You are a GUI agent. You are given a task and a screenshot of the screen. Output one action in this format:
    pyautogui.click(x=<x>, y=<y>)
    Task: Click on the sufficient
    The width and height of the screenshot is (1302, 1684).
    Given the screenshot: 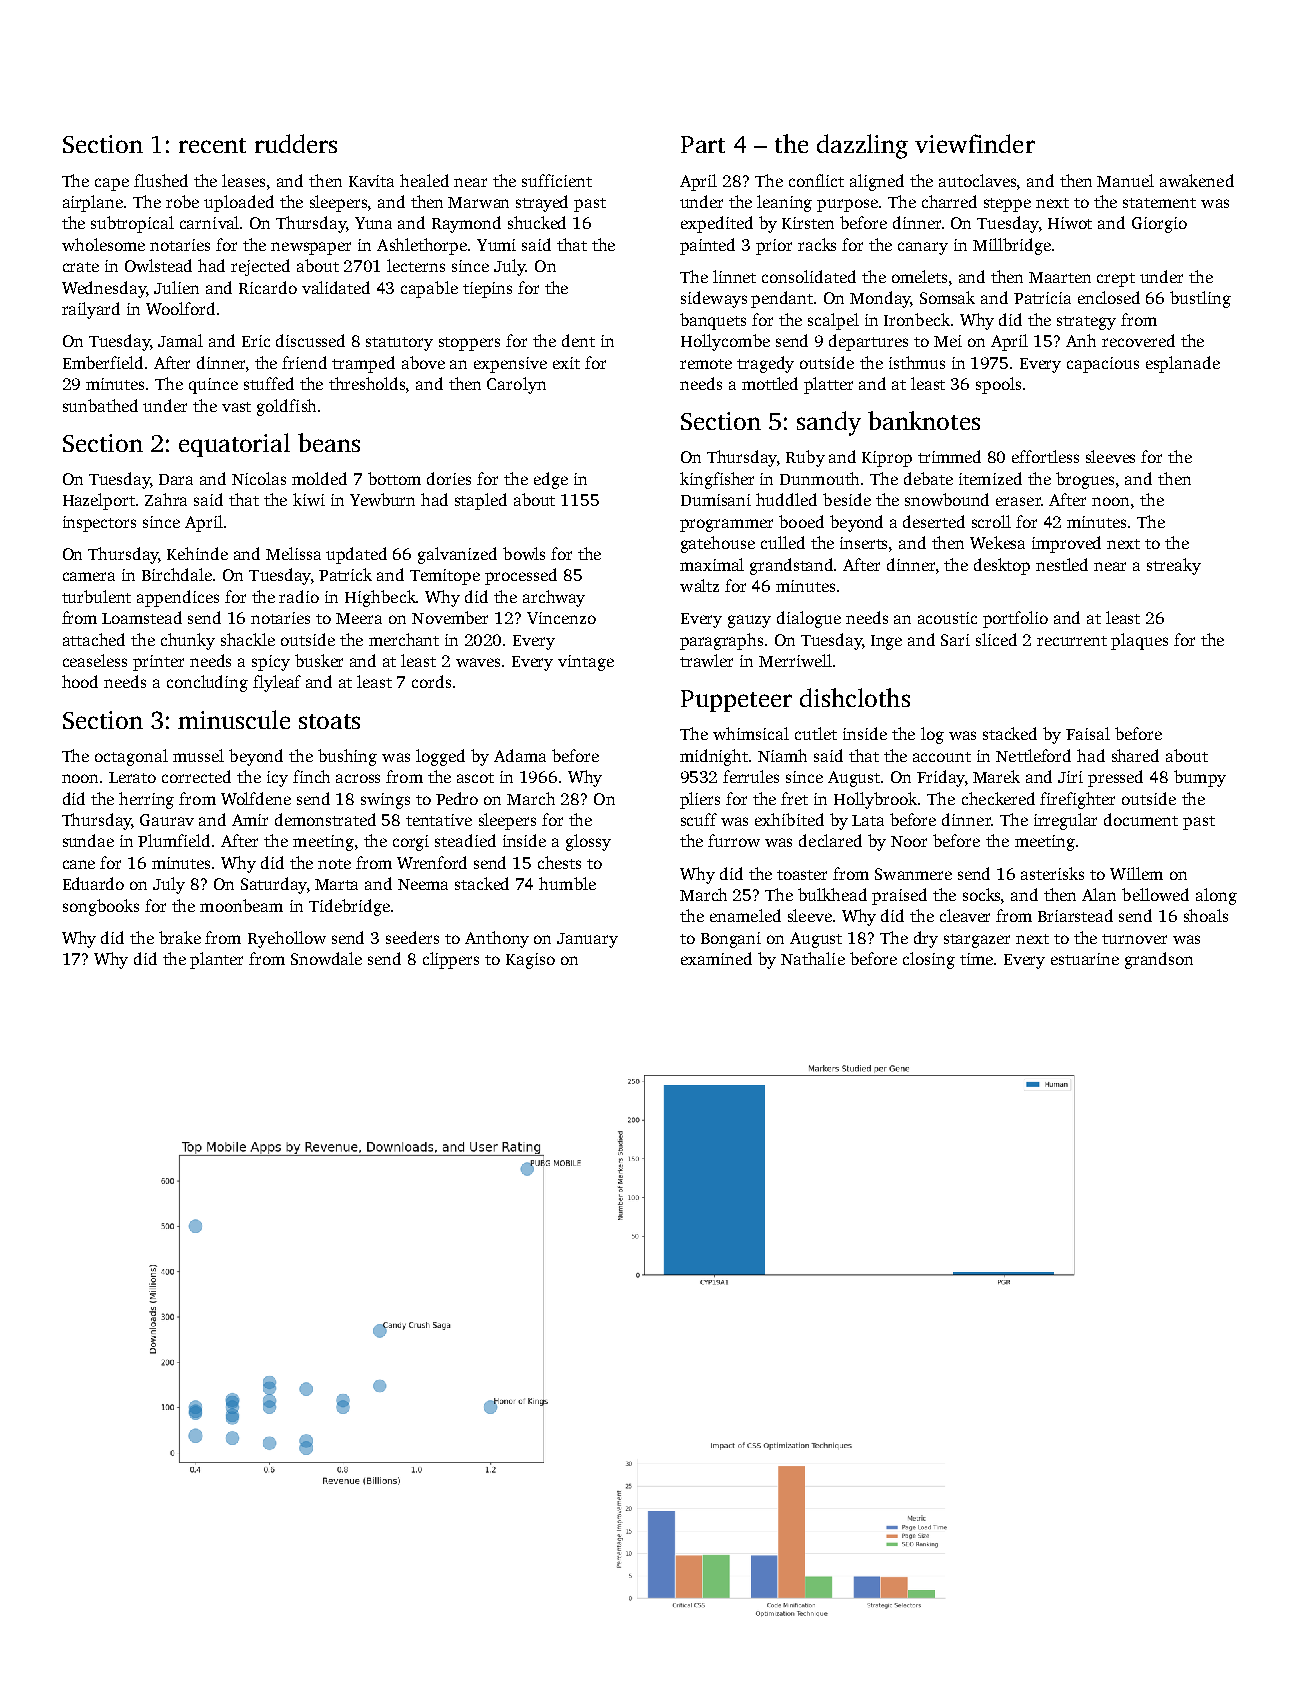 What is the action you would take?
    pyautogui.click(x=557, y=180)
